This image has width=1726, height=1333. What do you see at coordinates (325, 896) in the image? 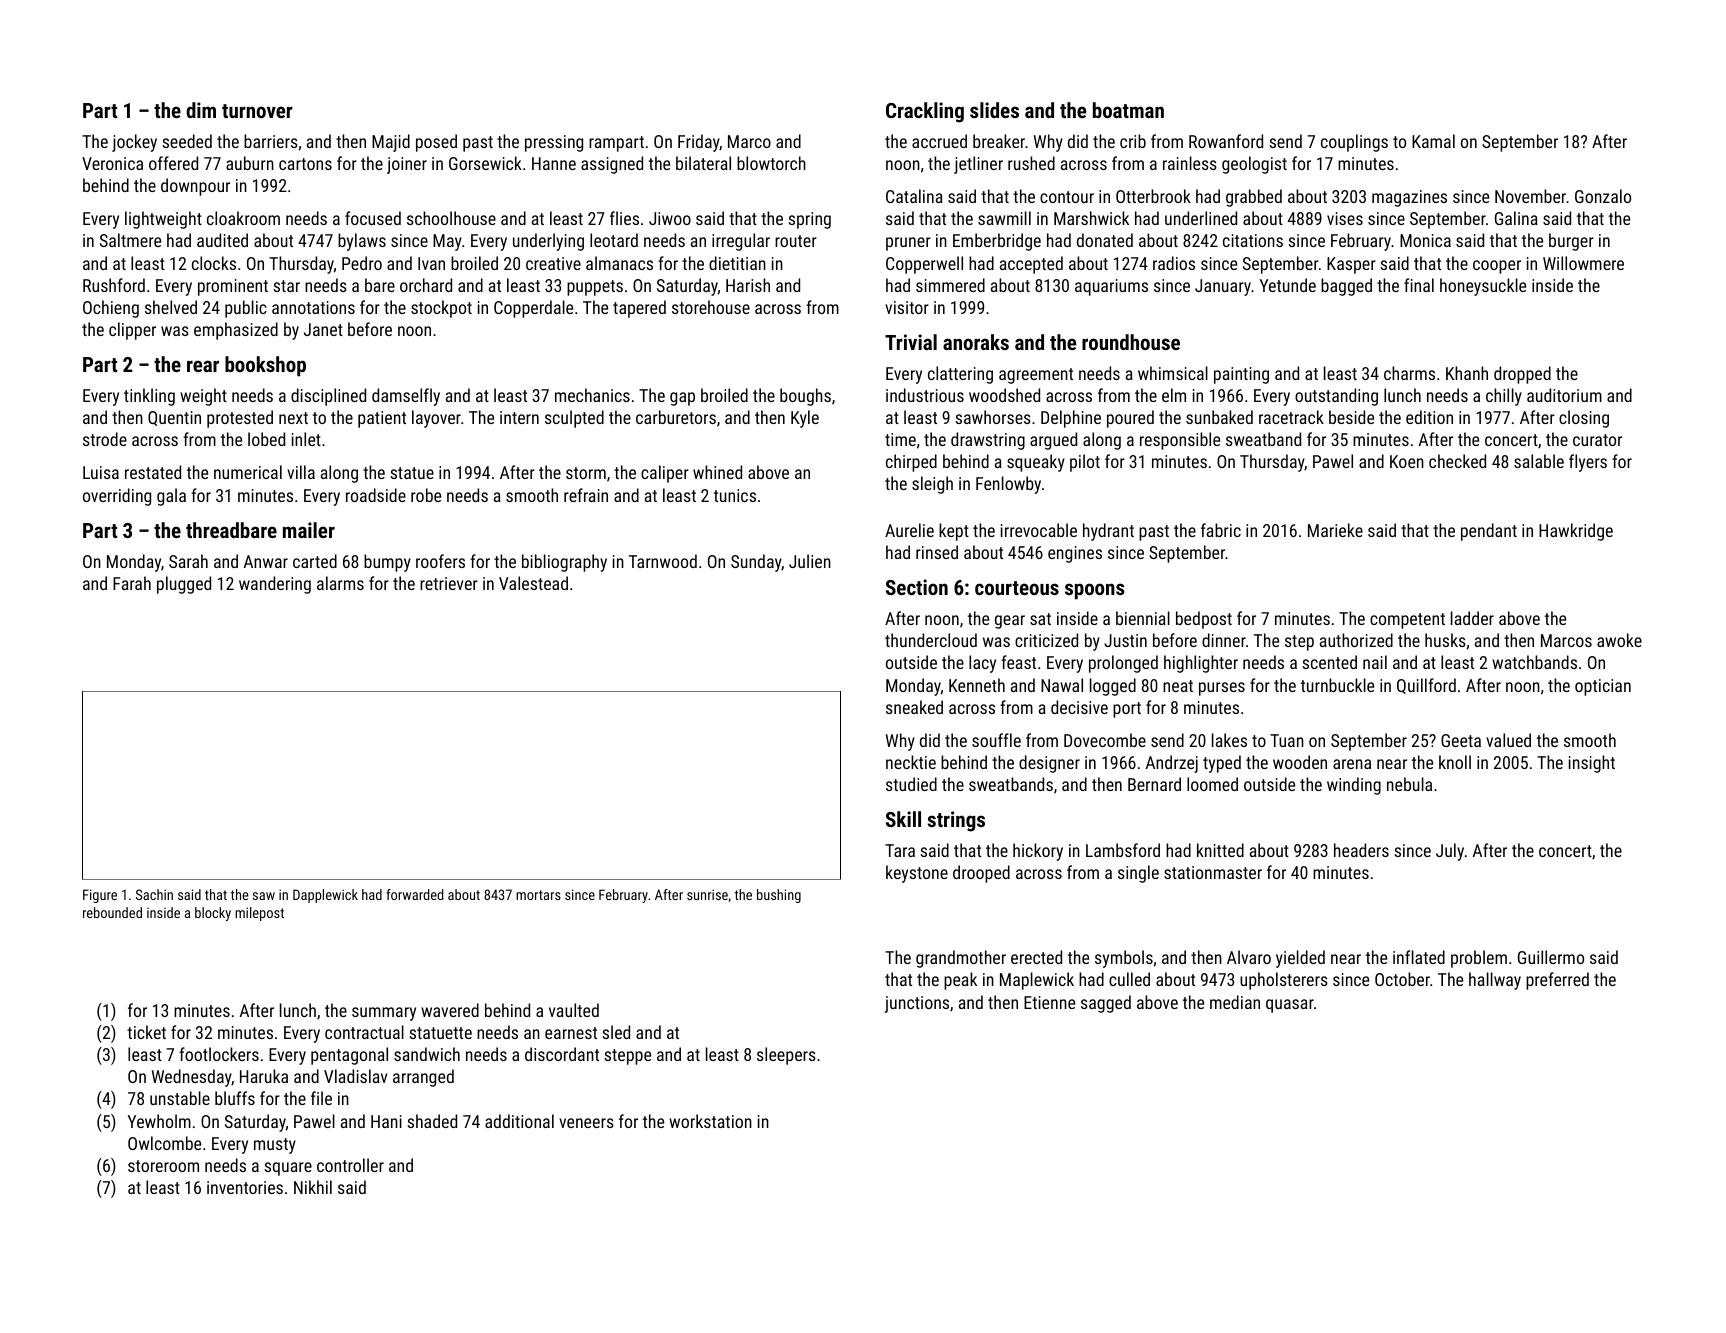
I see `Dapplewick` at bounding box center [325, 896].
